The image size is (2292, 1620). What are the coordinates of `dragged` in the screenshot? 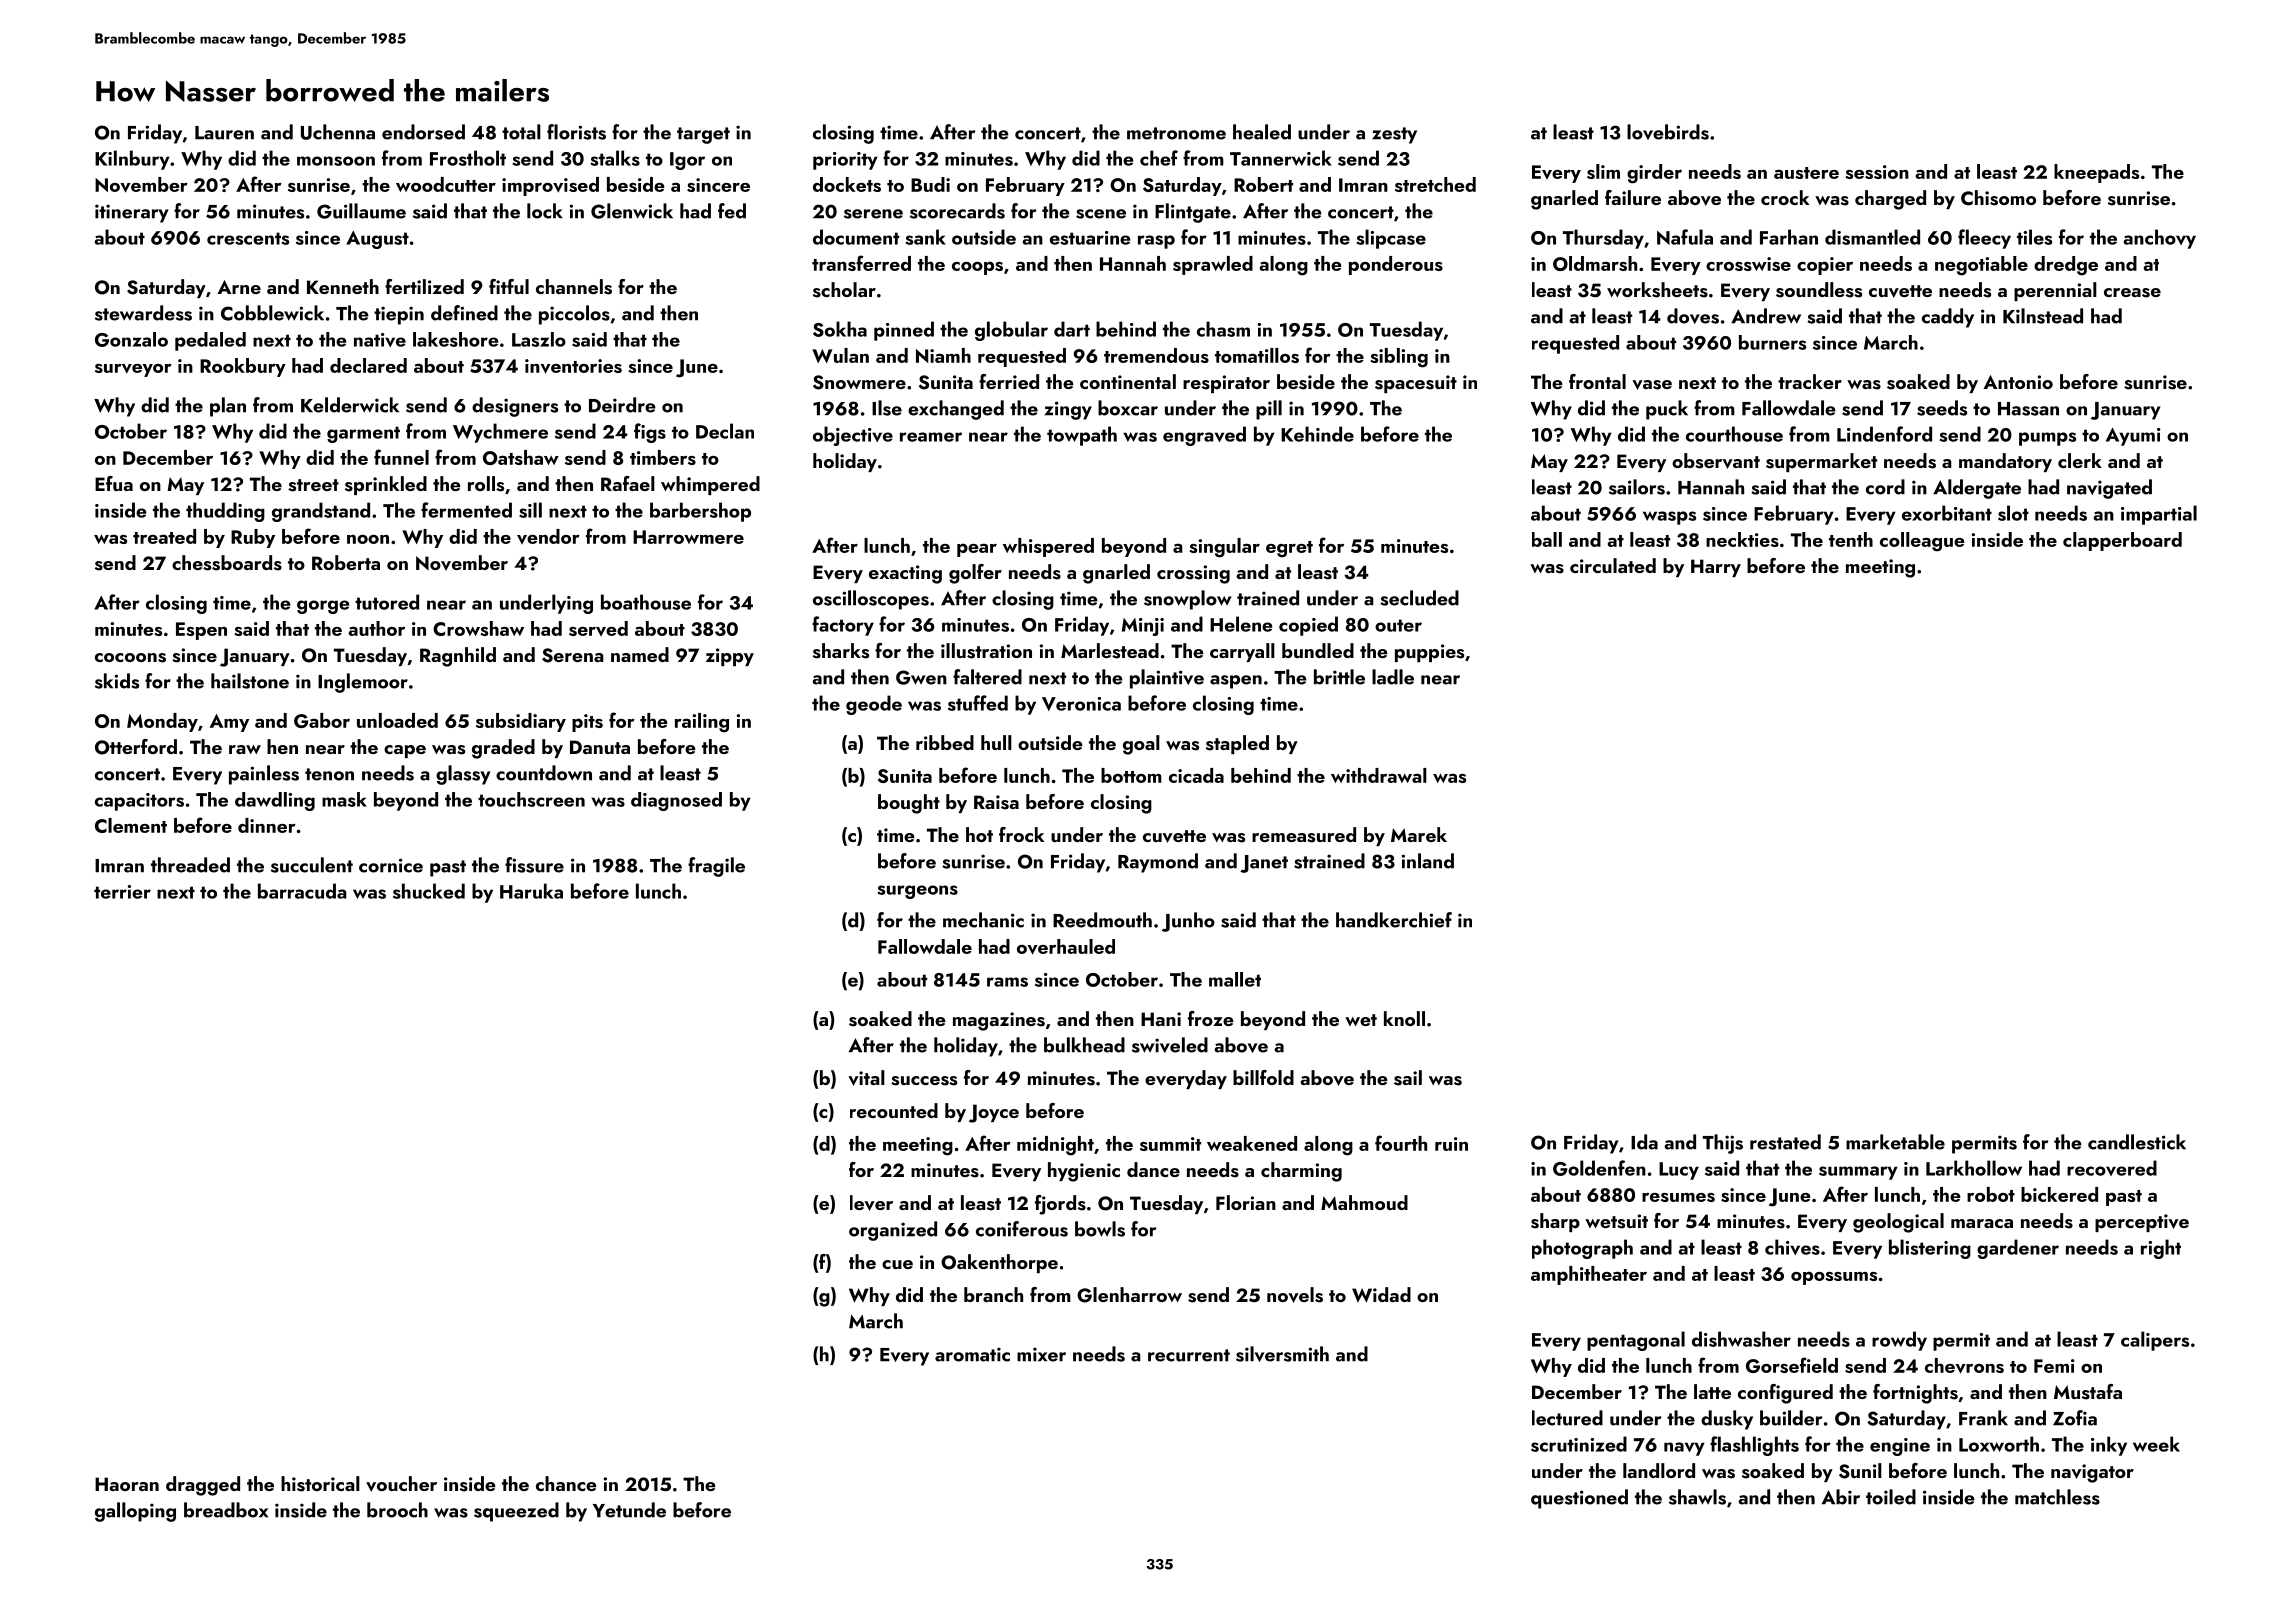 It's located at (203, 1486).
